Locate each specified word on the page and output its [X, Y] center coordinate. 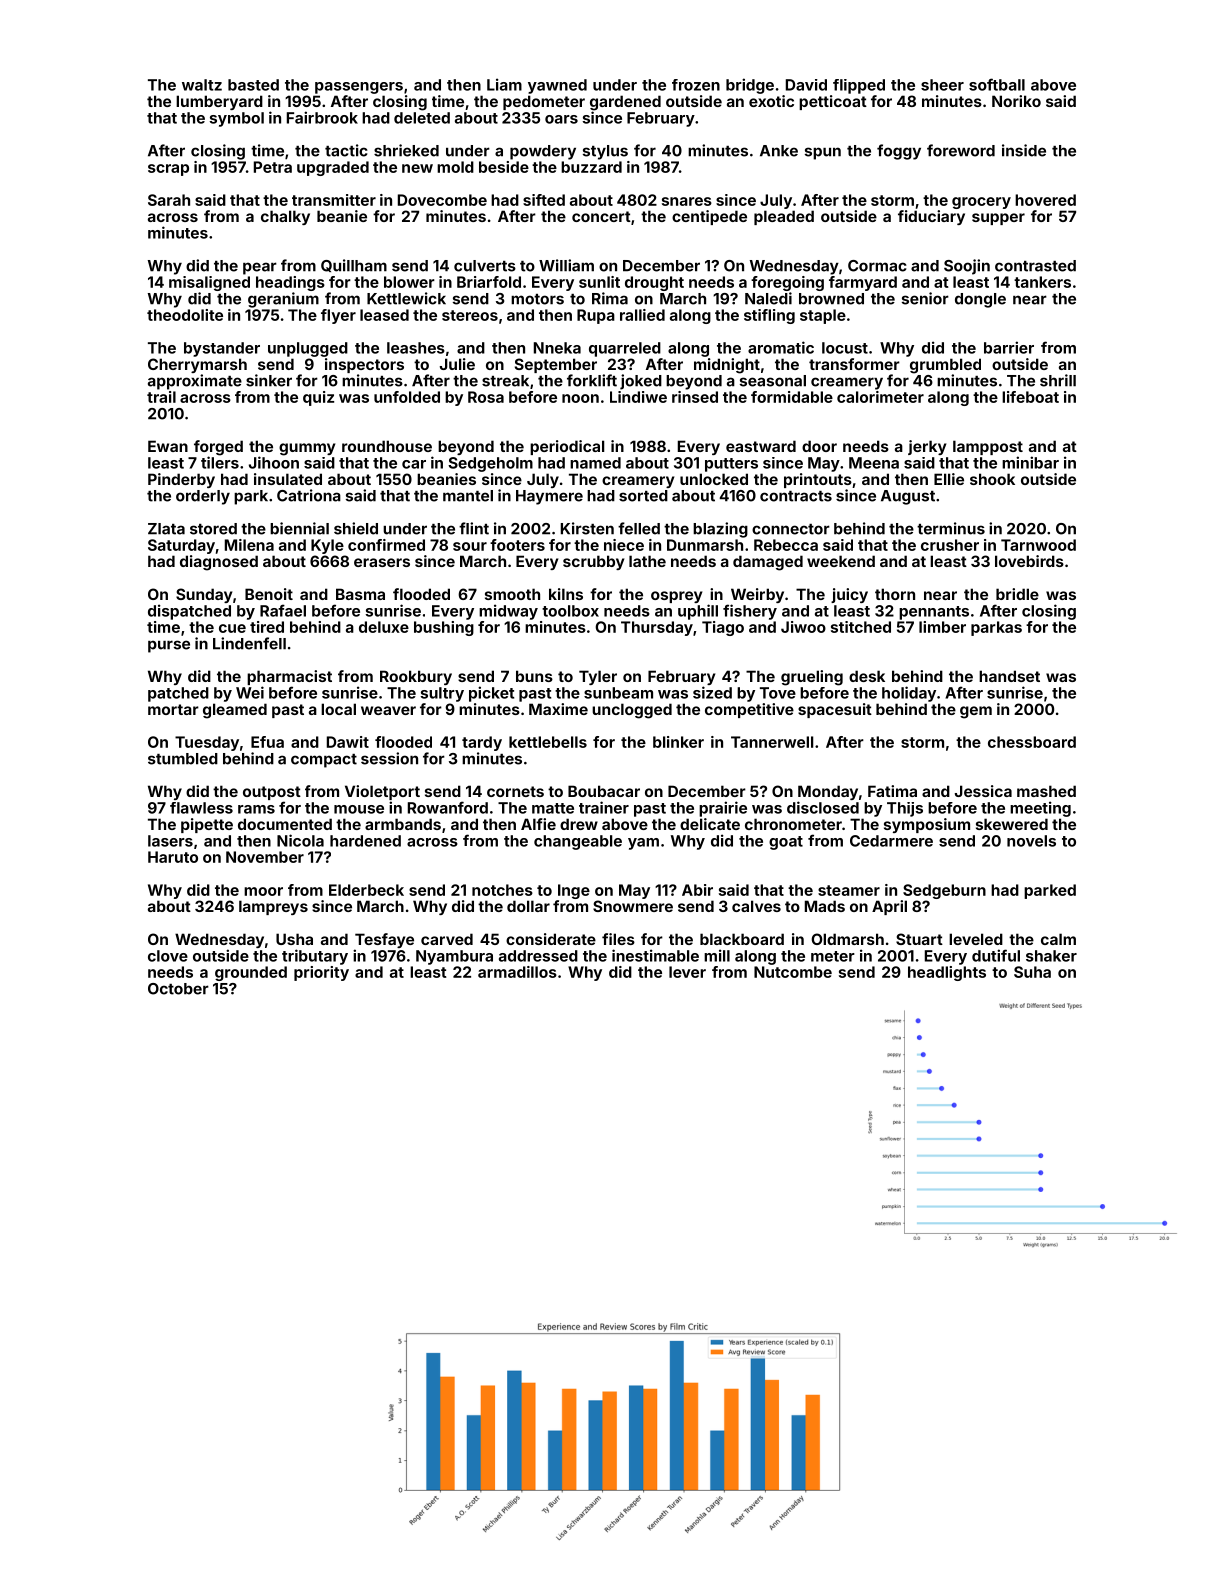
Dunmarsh [705, 545]
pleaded [784, 217]
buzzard [591, 167]
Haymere [549, 497]
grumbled [945, 366]
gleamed [235, 711]
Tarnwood [1038, 545]
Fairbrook [322, 117]
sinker [269, 380]
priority [321, 973]
